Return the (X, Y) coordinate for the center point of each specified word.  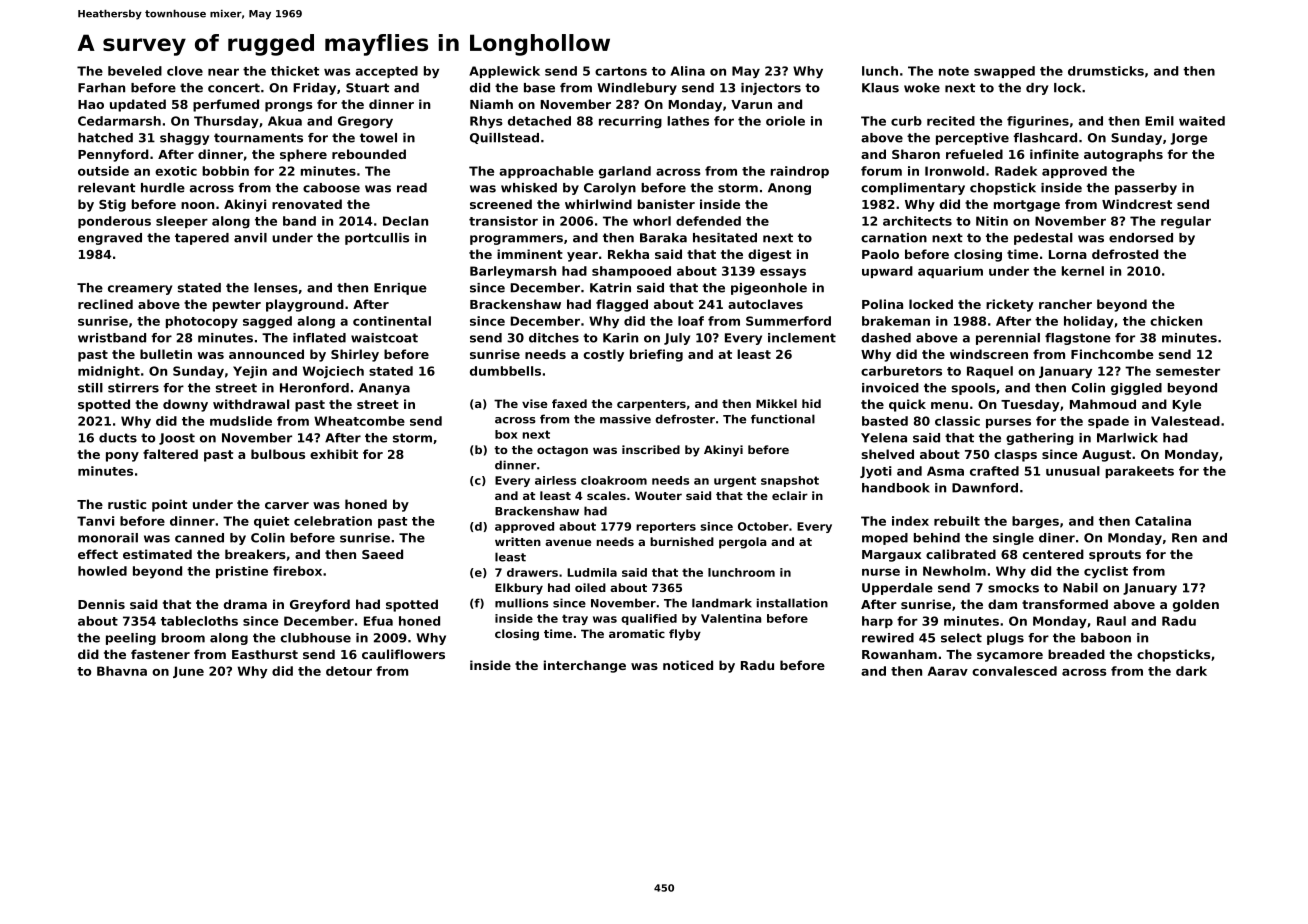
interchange (585, 666)
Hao (91, 104)
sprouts (1115, 556)
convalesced (1014, 671)
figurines (1038, 122)
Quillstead (504, 138)
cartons (621, 71)
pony (122, 457)
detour (349, 671)
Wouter (658, 495)
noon (197, 205)
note (954, 71)
